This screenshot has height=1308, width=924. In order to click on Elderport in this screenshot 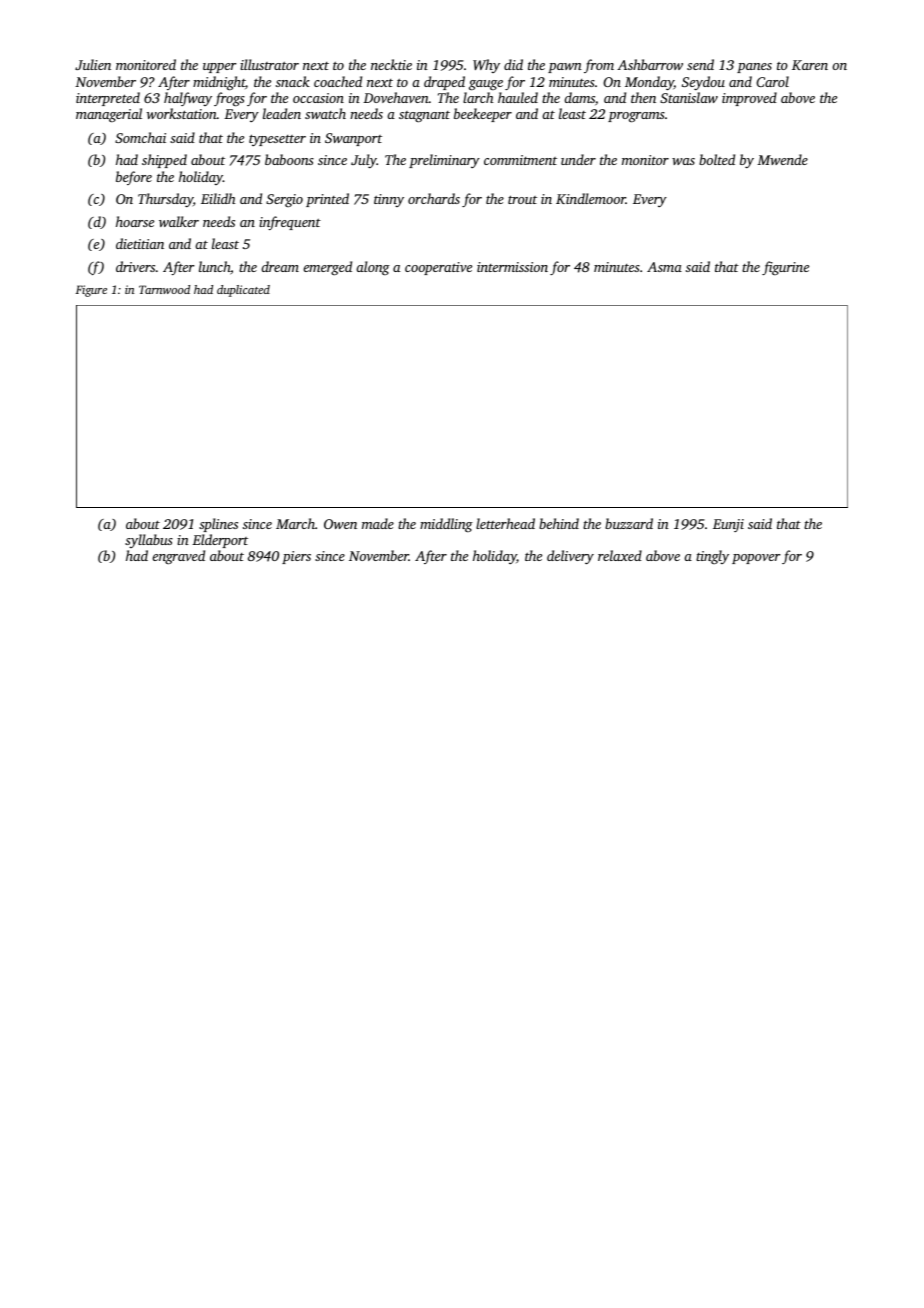, I will do `click(220, 541)`.
